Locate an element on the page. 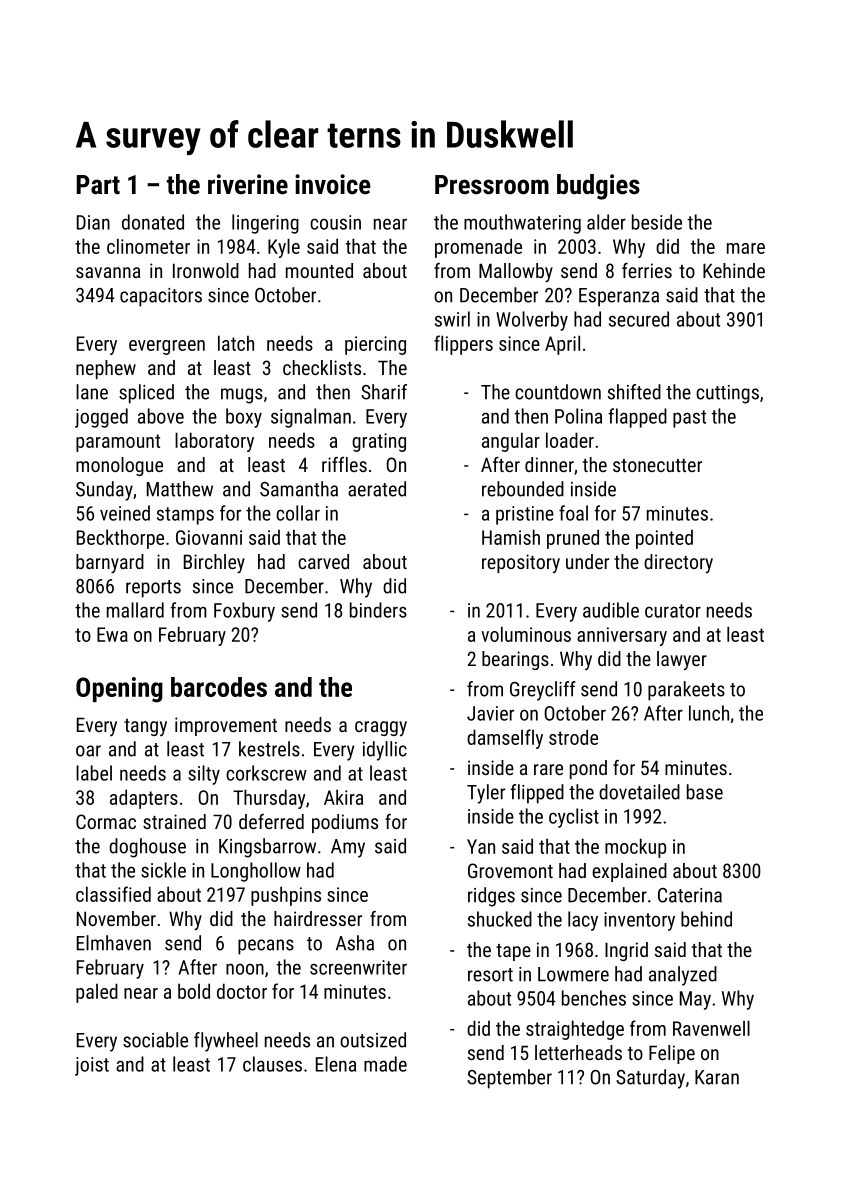 Image resolution: width=841 pixels, height=1193 pixels. ridges is located at coordinates (491, 897).
